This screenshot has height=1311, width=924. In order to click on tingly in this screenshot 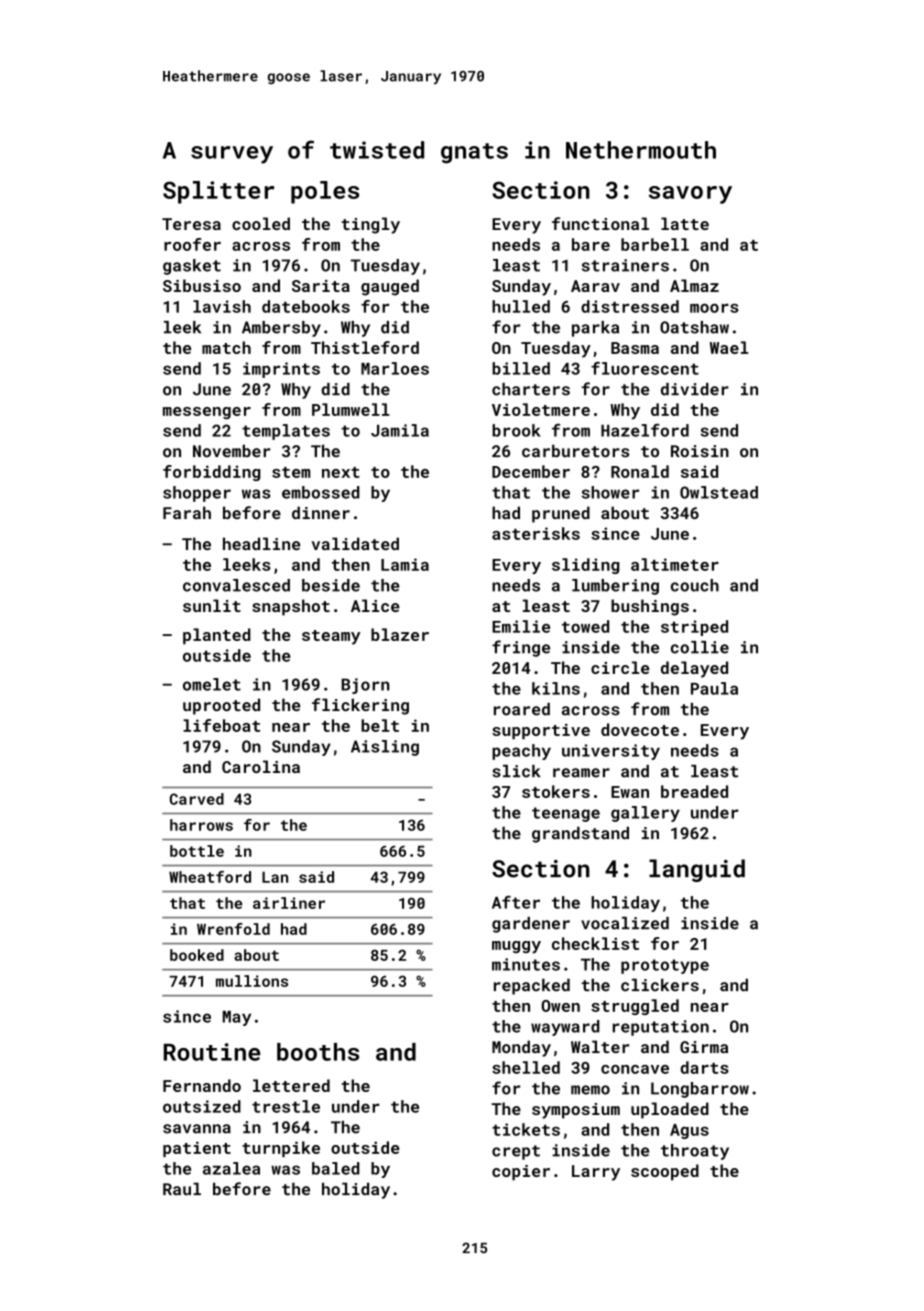, I will do `click(370, 225)`.
